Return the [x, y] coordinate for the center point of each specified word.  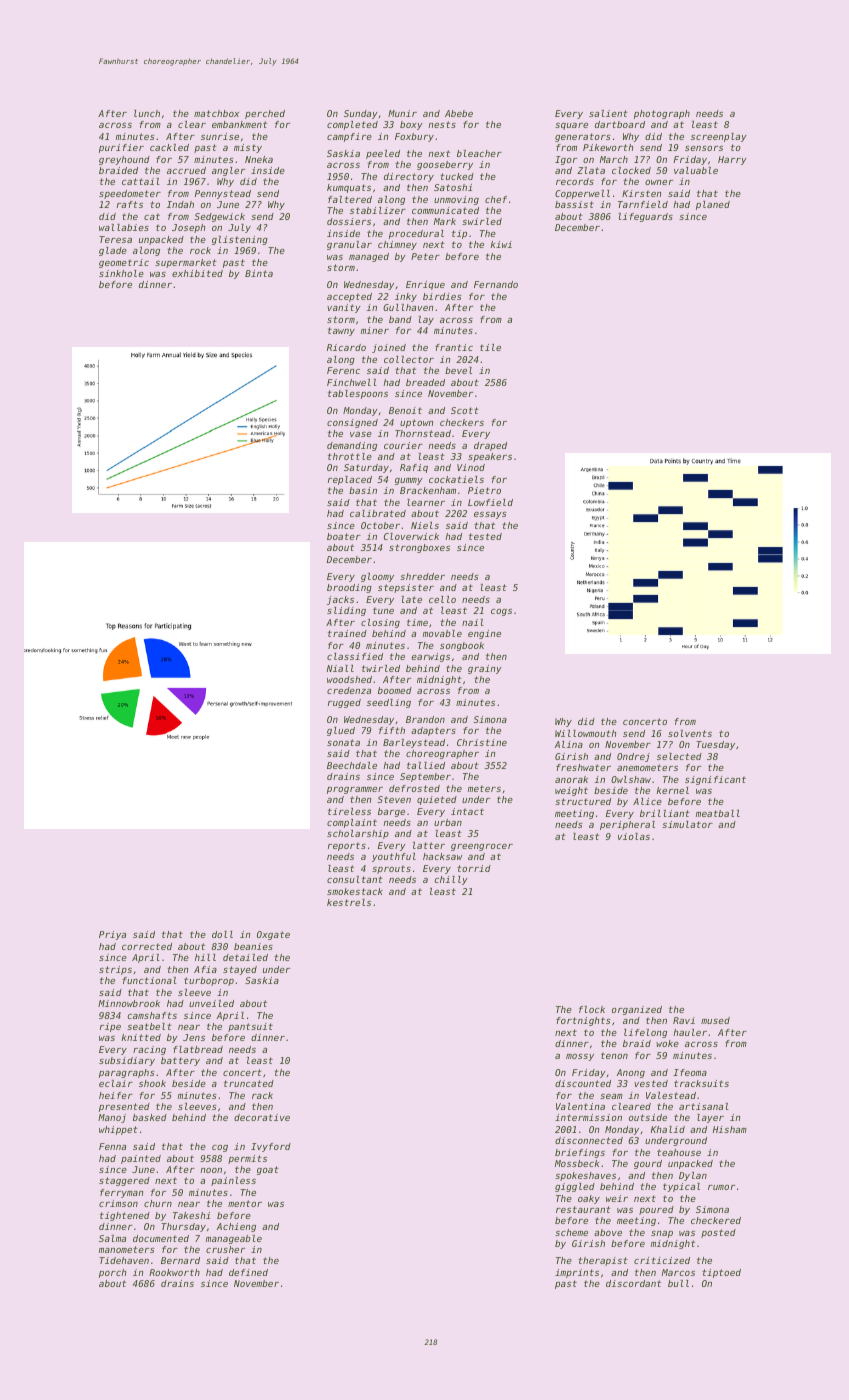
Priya [112, 935]
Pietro [484, 490]
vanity [344, 308]
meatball [718, 813]
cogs [501, 612]
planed [713, 205]
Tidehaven [124, 1260]
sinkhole [121, 273]
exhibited [197, 273]
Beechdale [352, 765]
